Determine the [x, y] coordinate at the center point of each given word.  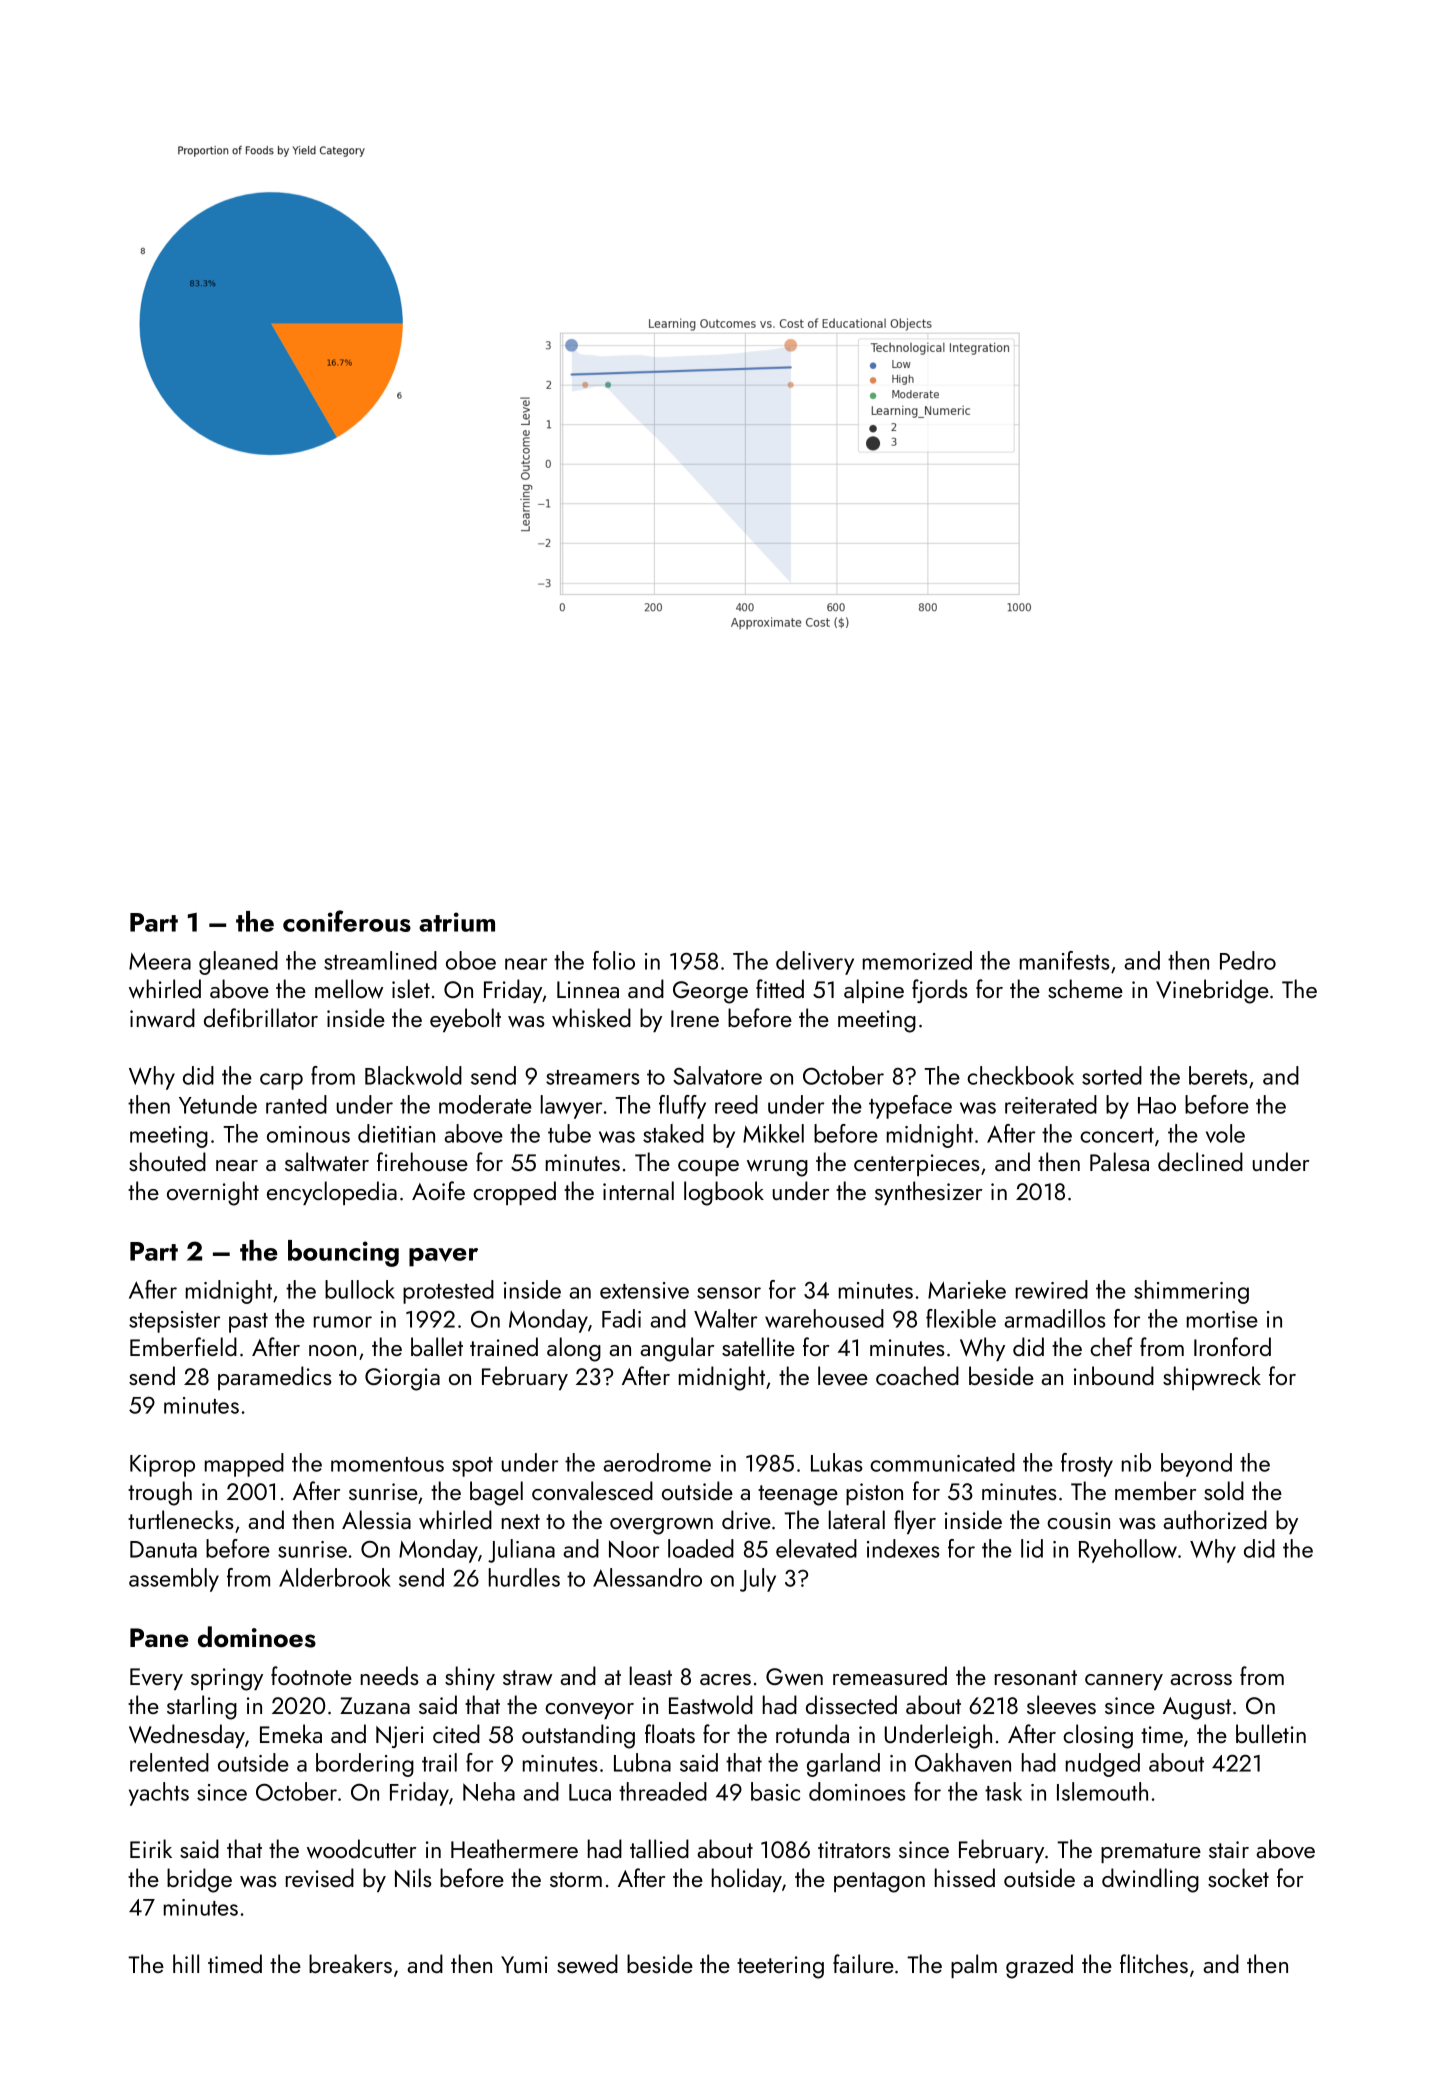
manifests [1065, 960]
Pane [159, 1638]
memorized [917, 960]
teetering [780, 1967]
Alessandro [647, 1577]
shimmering [1191, 1292]
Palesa [1119, 1161]
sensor [729, 1293]
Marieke [967, 1289]
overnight [213, 1193]
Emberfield [183, 1346]
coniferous [347, 921]
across [1201, 1679]
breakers [350, 1963]
